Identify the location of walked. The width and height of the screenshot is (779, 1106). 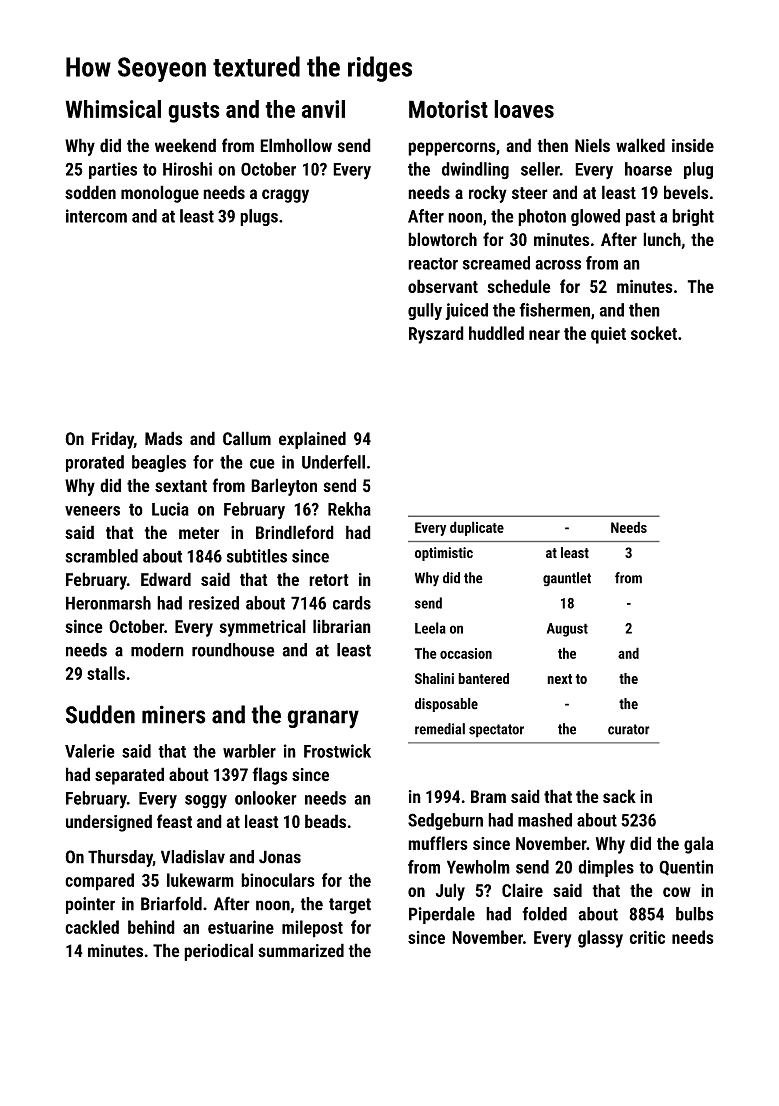
(640, 145).
